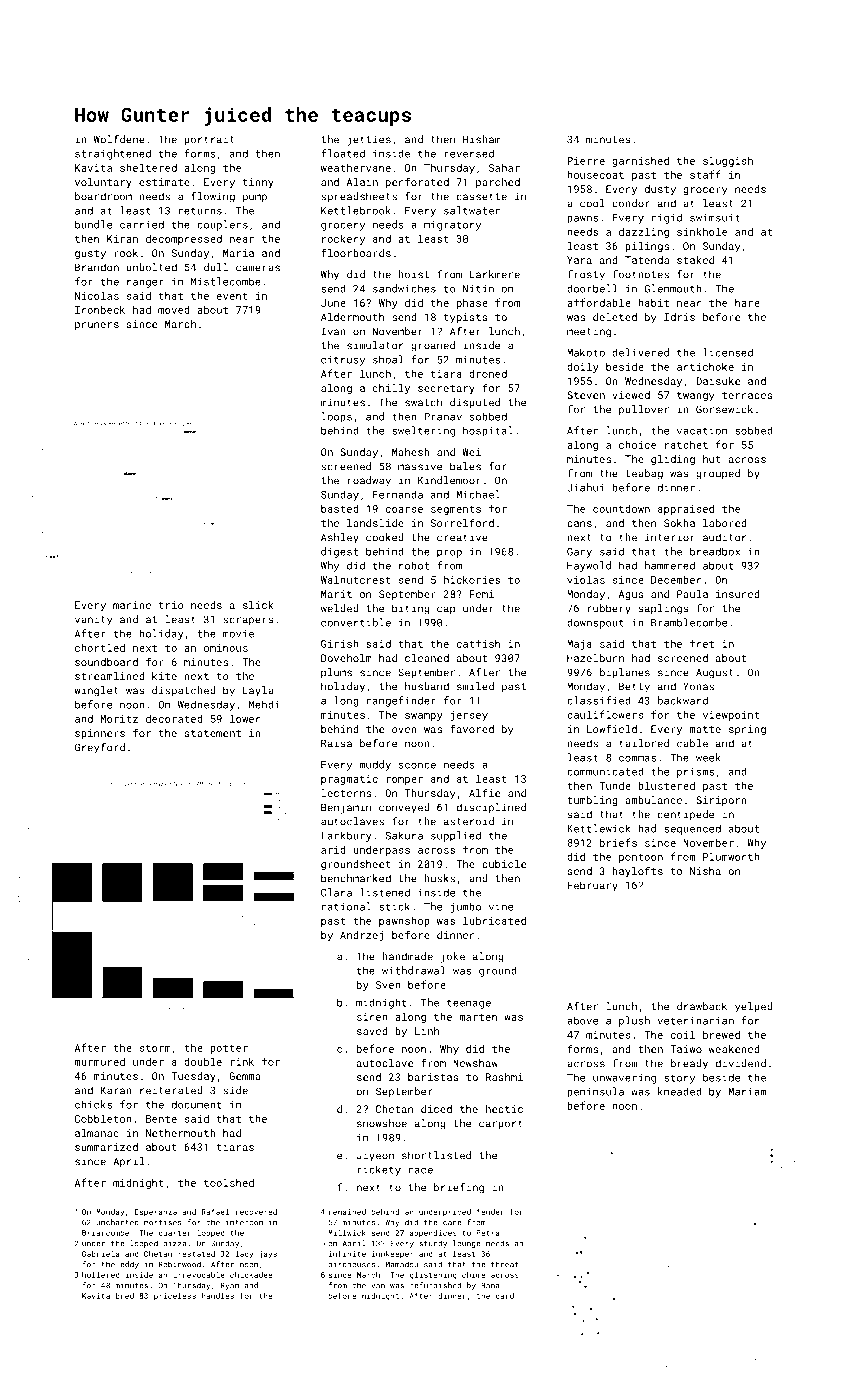  What do you see at coordinates (229, 1049) in the screenshot?
I see `potter` at bounding box center [229, 1049].
